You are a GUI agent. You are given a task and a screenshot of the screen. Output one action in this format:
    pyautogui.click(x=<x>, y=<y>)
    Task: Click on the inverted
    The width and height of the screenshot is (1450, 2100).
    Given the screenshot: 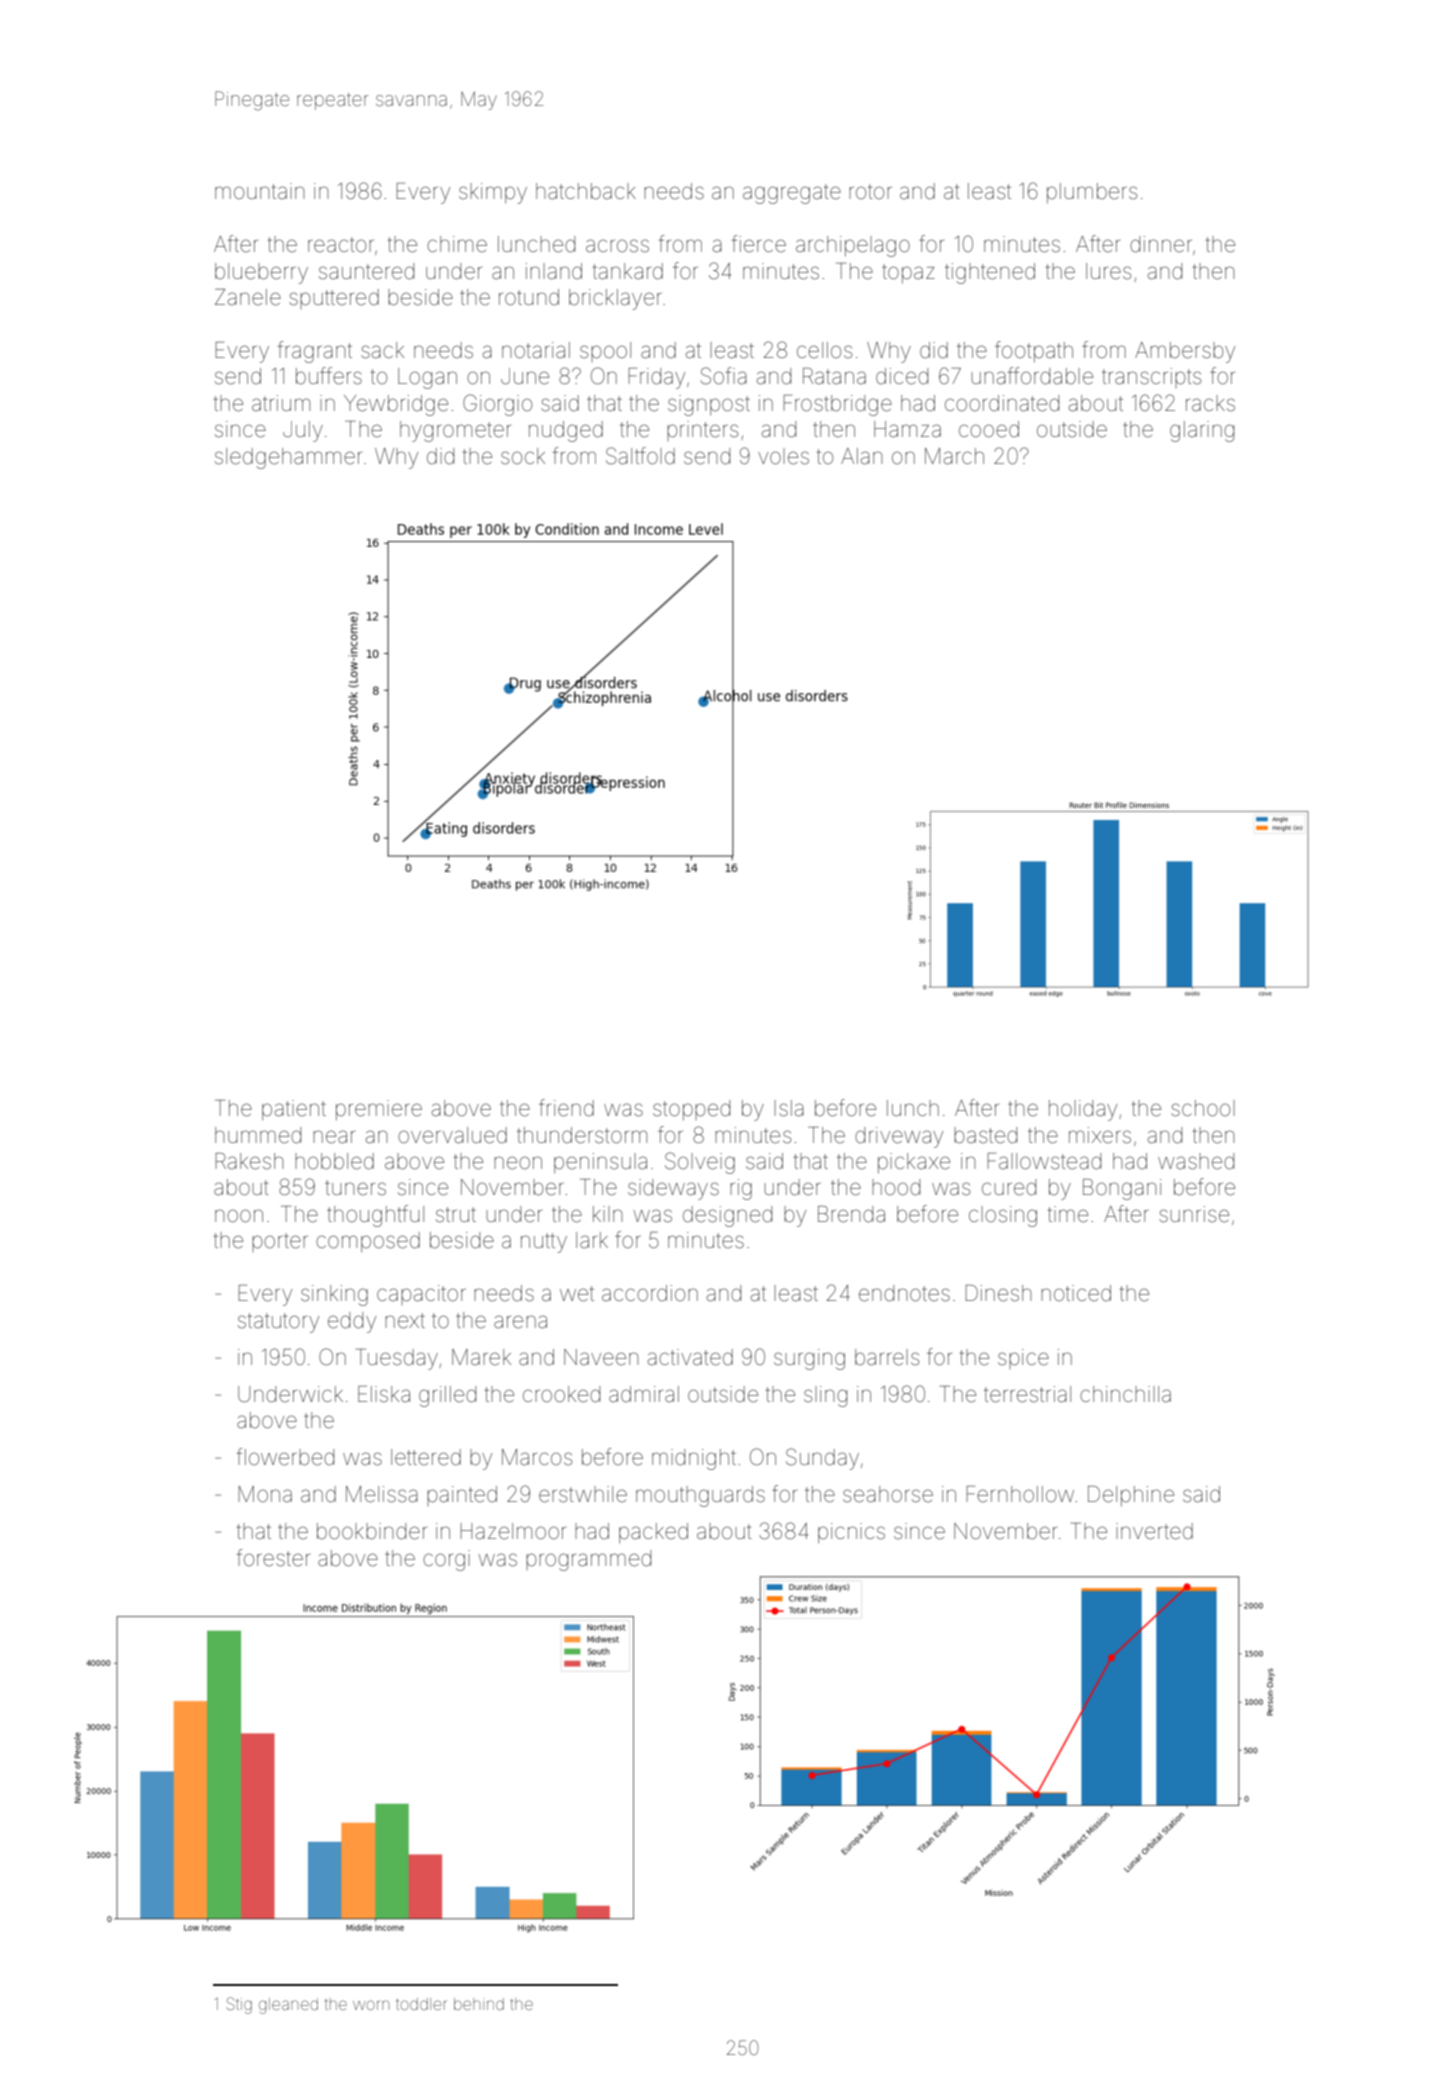 What is the action you would take?
    pyautogui.click(x=1154, y=1531)
